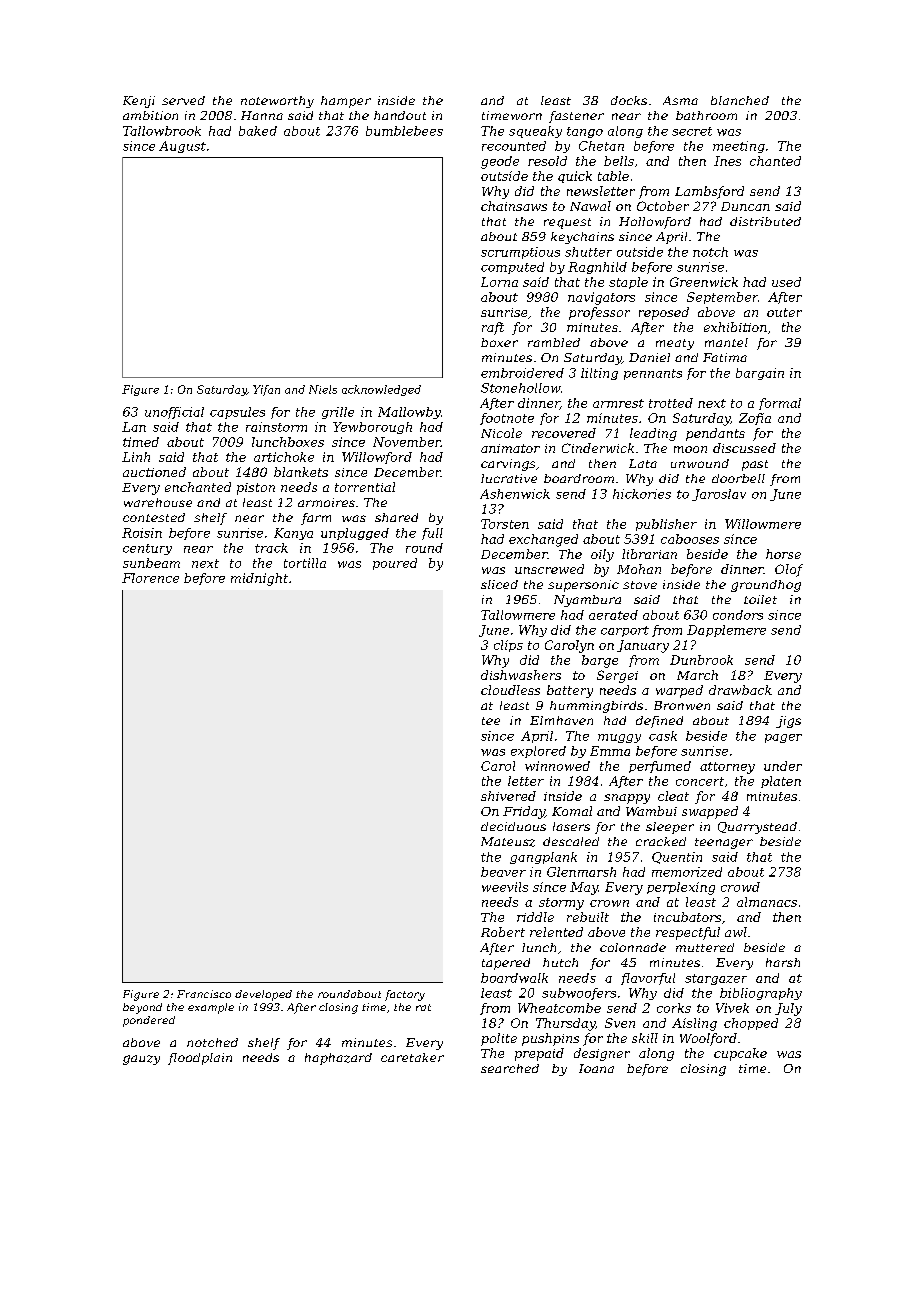 Image resolution: width=924 pixels, height=1308 pixels. Describe the element at coordinates (204, 994) in the screenshot. I see `Francisco` at that location.
